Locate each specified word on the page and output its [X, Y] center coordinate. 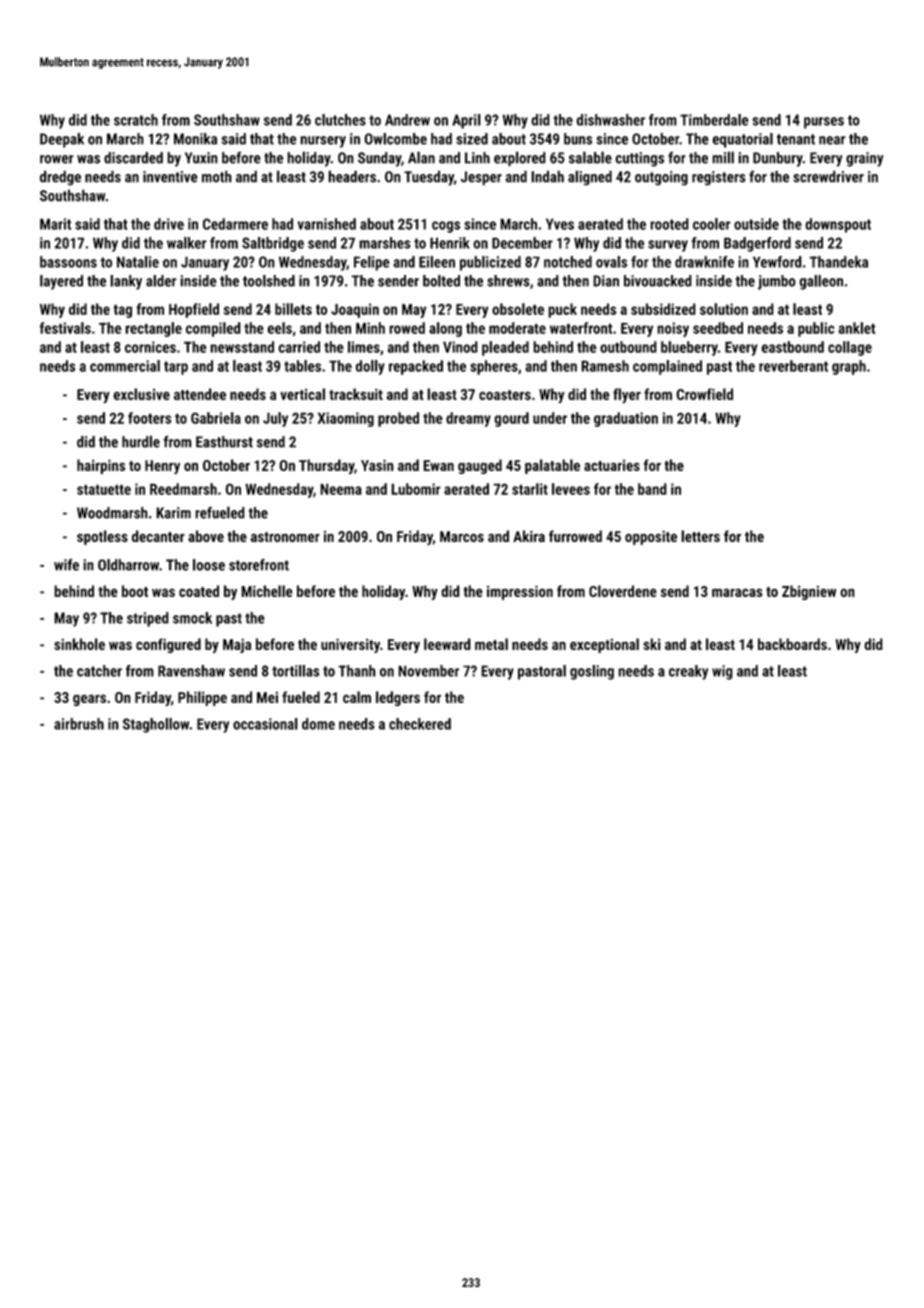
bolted [441, 281]
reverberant [793, 366]
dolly [370, 367]
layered [61, 282]
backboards [792, 644]
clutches [340, 120]
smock [192, 618]
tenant [796, 139]
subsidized [663, 309]
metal [491, 644]
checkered [420, 724]
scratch [136, 120]
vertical [302, 394]
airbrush [79, 724]
